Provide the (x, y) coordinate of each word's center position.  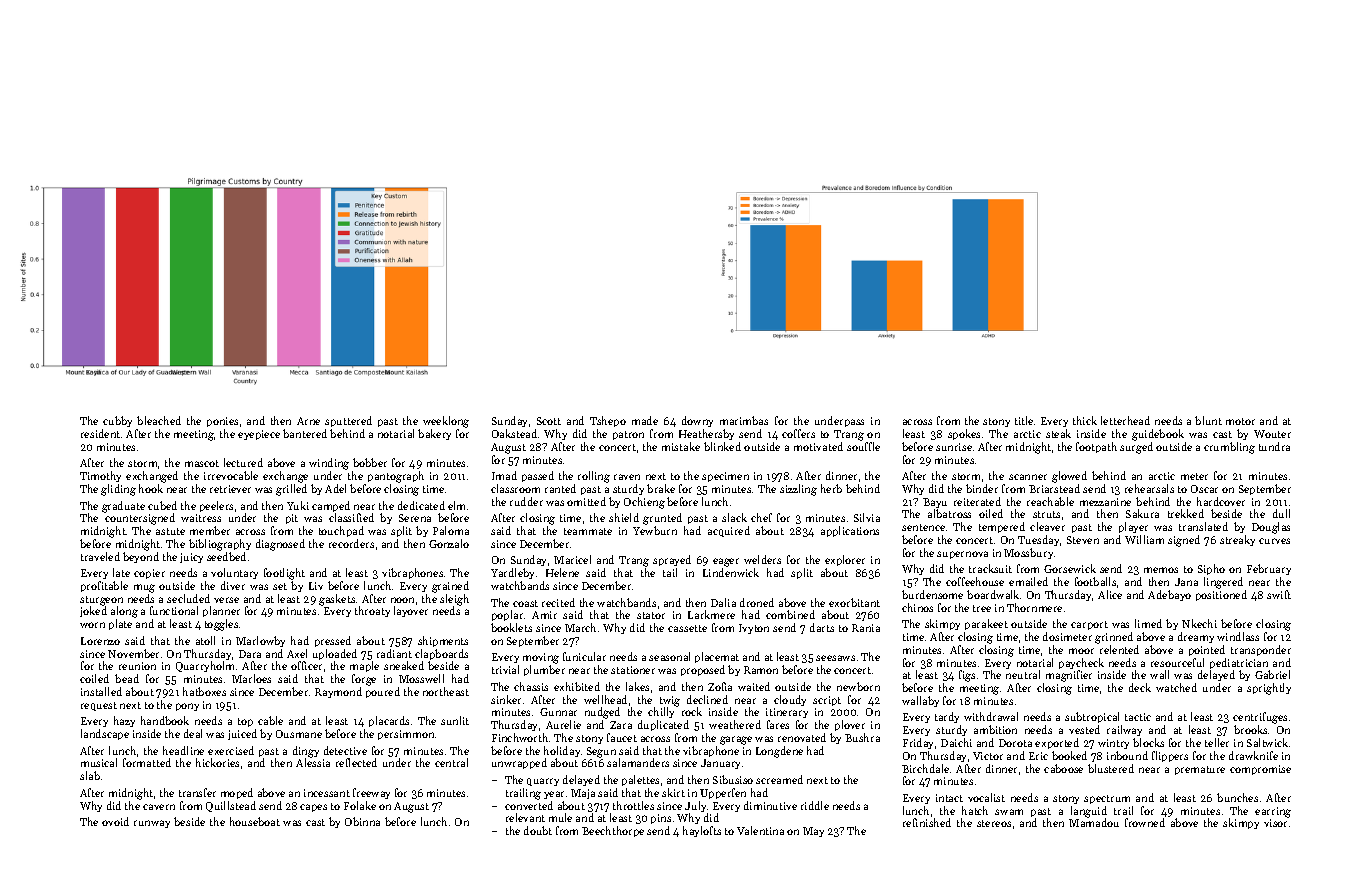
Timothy (100, 476)
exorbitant (854, 602)
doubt (538, 830)
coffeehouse (975, 581)
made (645, 420)
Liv (316, 586)
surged (1136, 448)
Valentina (760, 830)
